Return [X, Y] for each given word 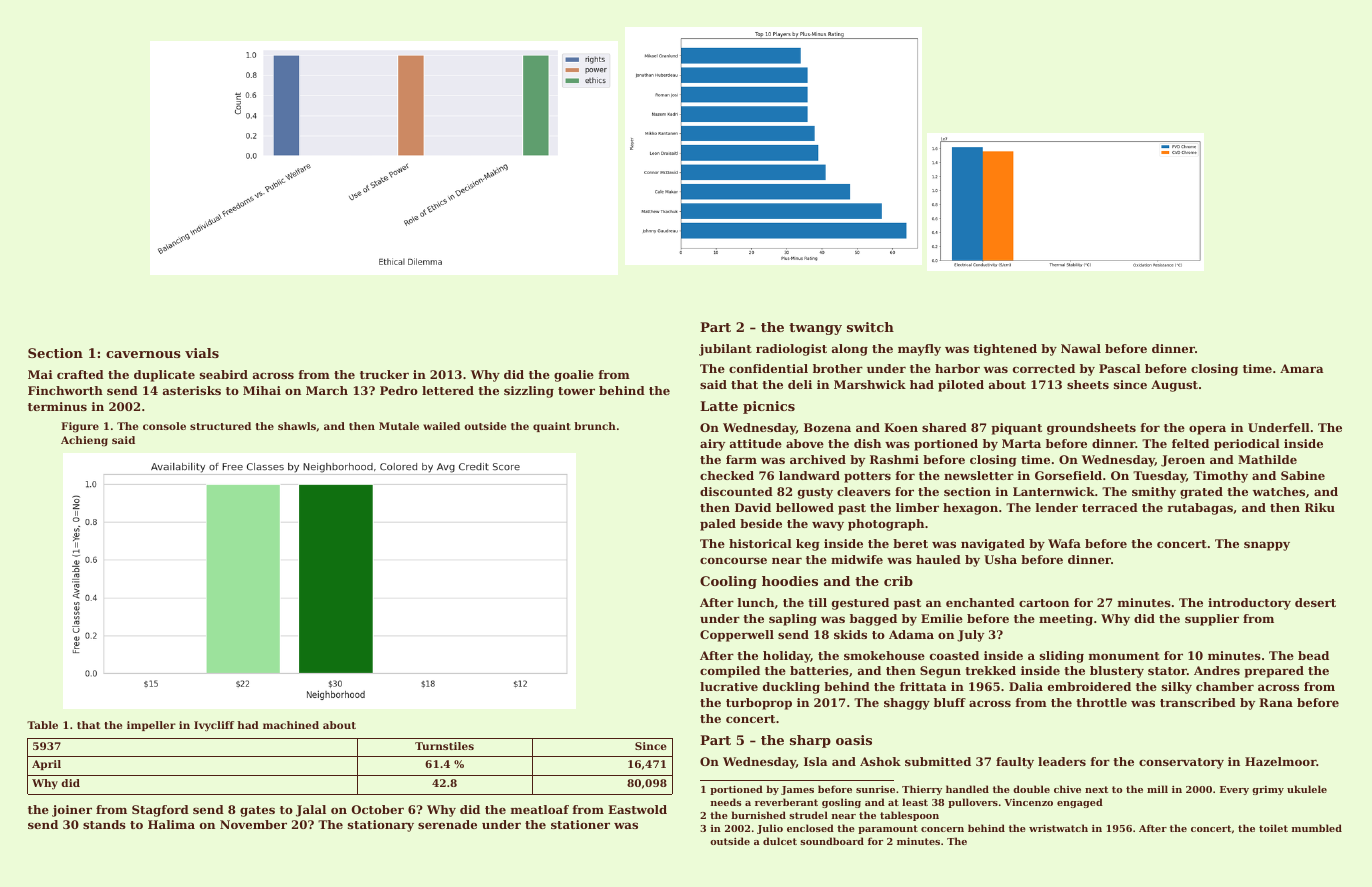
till [817, 602]
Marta [1021, 443]
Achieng [84, 441]
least [915, 802]
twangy [815, 329]
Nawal [1081, 348]
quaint [552, 427]
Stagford [160, 811]
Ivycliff [214, 726]
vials [202, 353]
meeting [1066, 620]
